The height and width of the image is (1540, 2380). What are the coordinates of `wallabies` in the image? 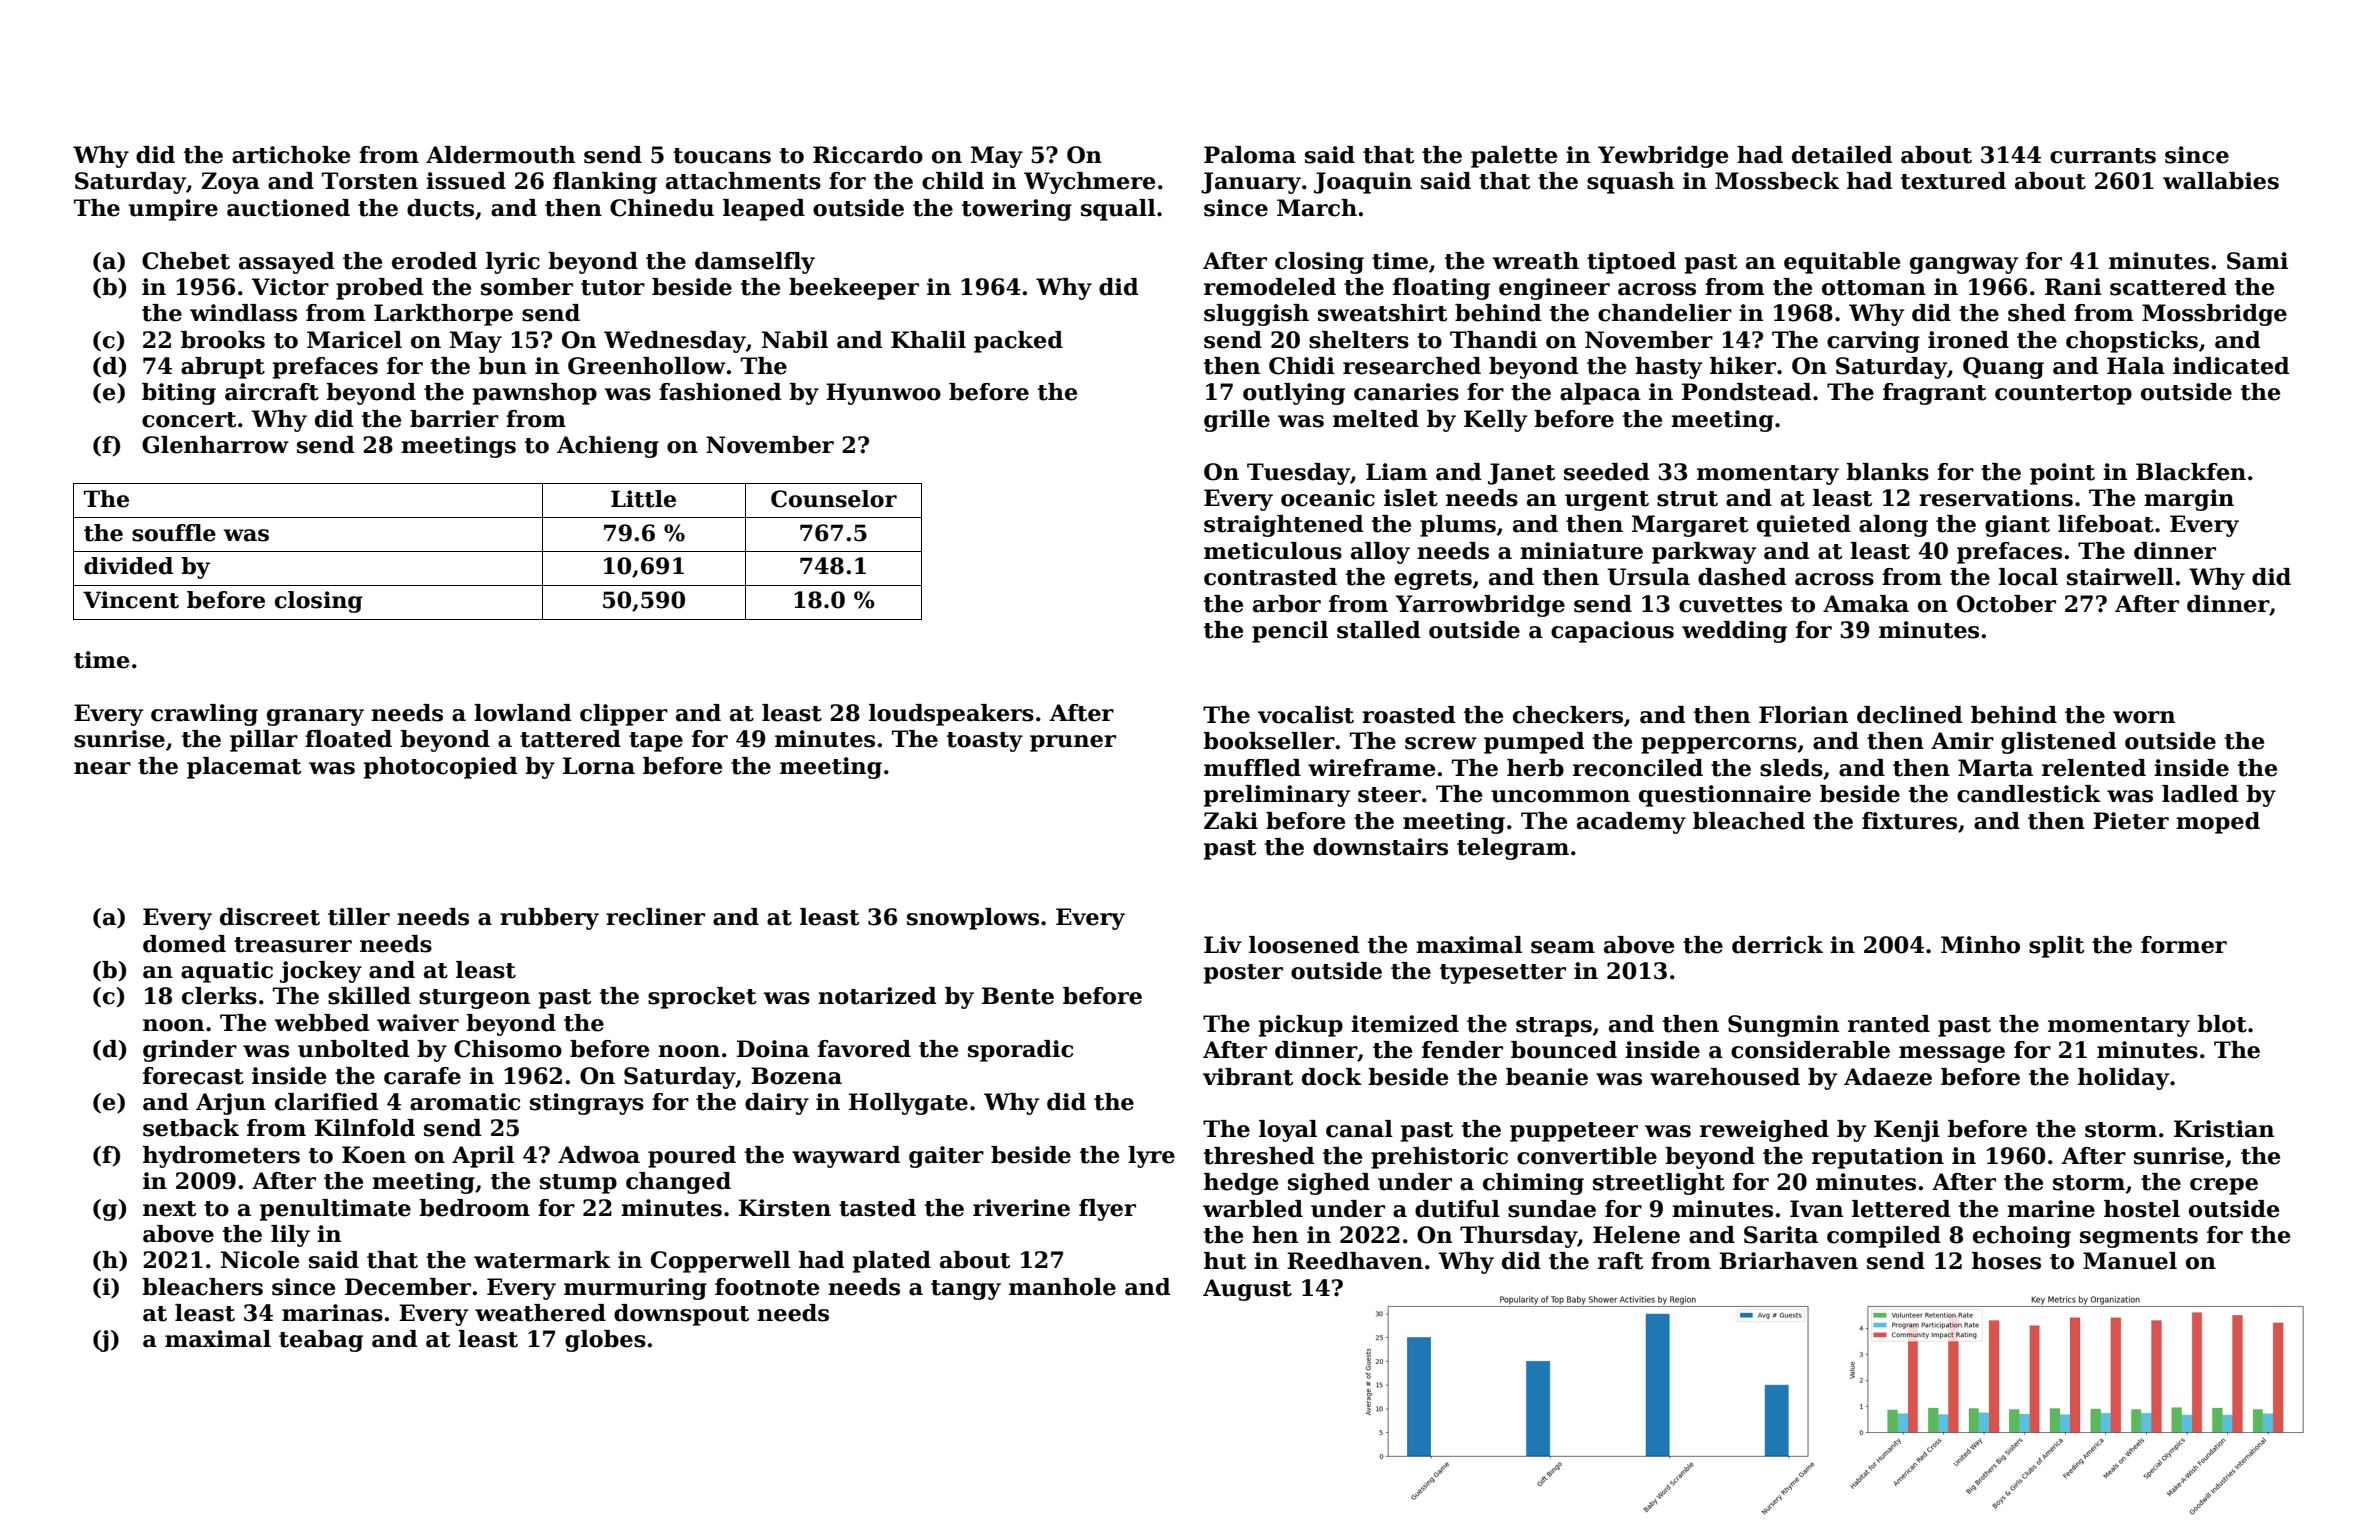 It's located at (2221, 181).
